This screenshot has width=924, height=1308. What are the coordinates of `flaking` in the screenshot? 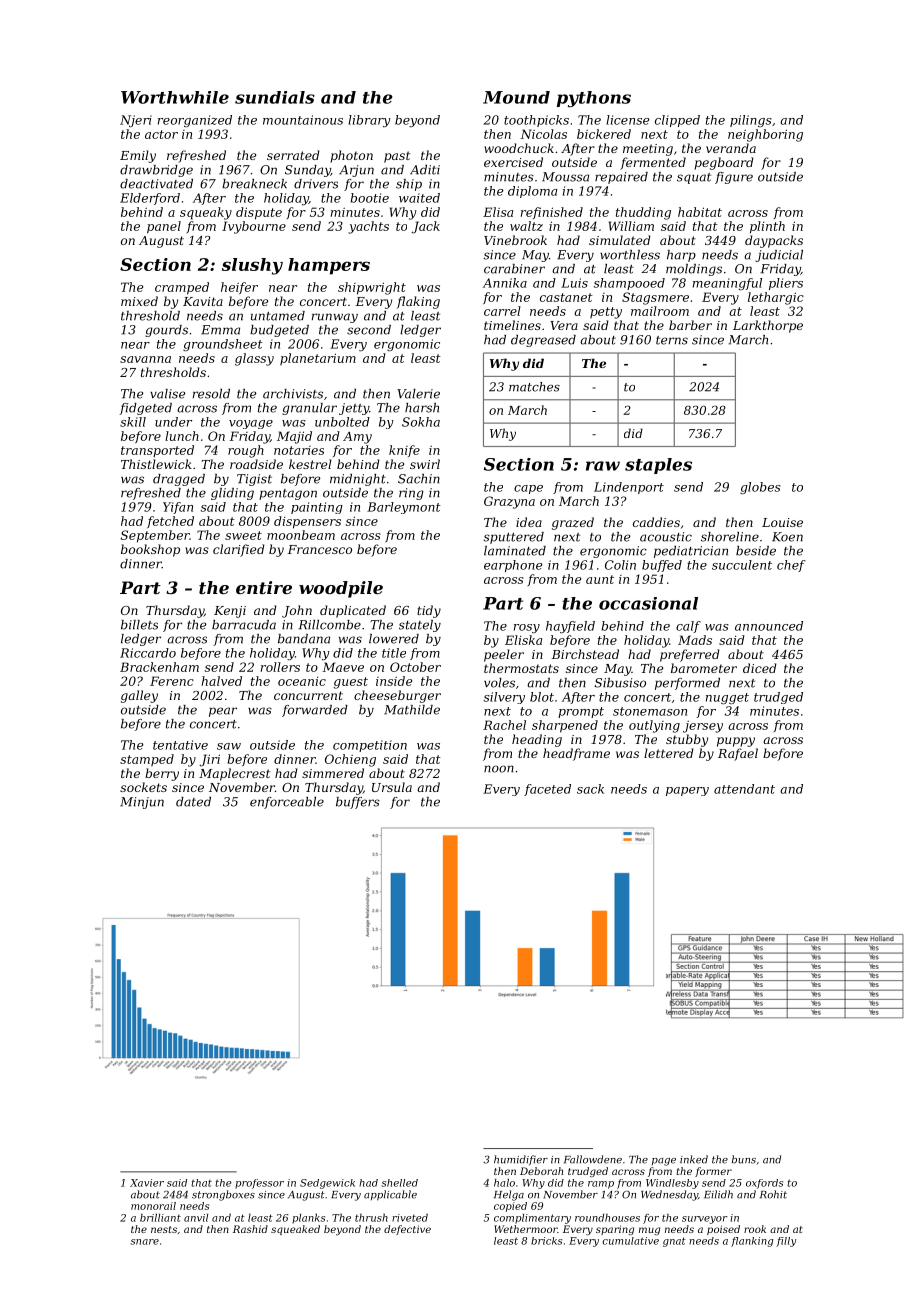 It's located at (418, 302).
